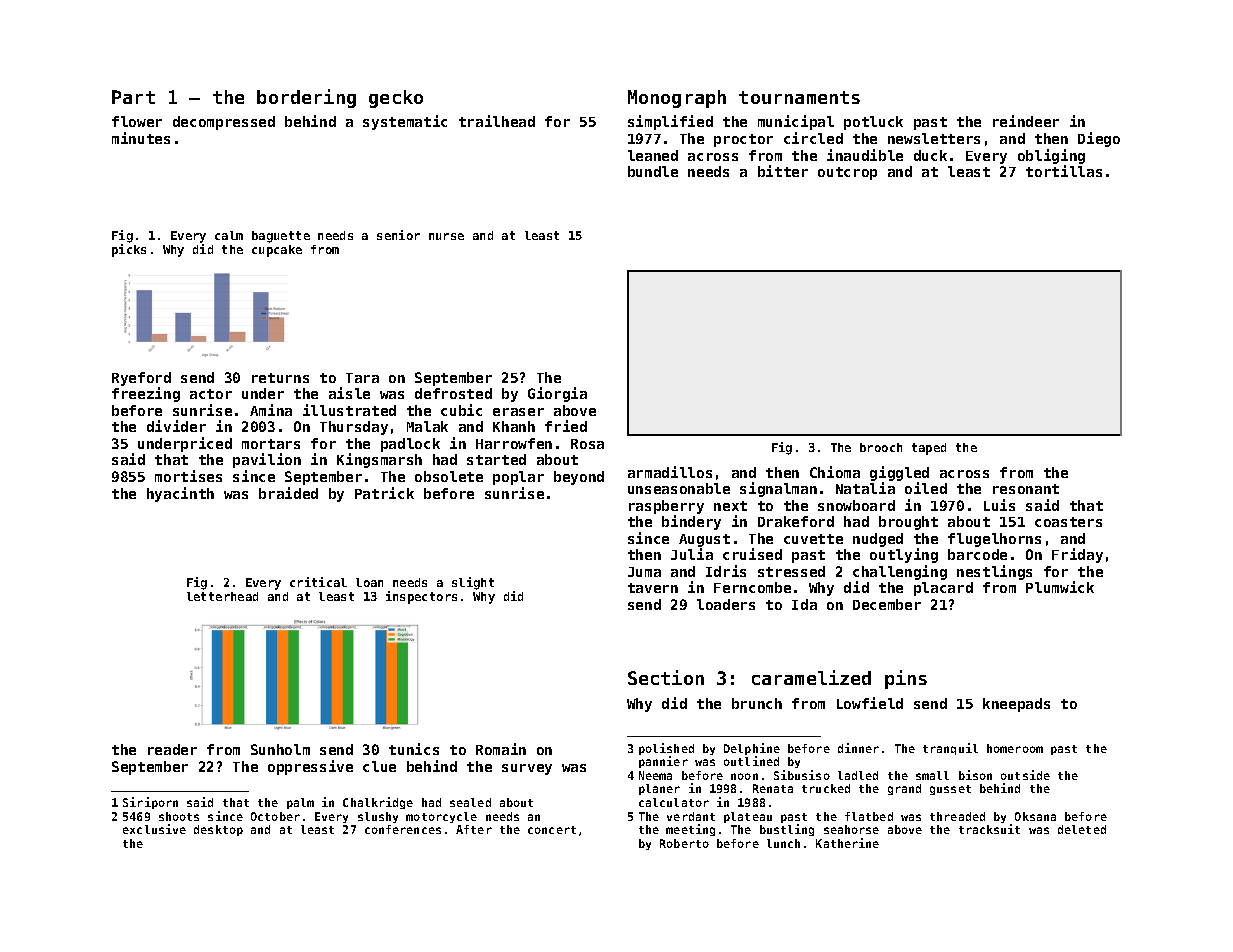 This page has width=1233, height=952. Describe the element at coordinates (579, 478) in the page. I see `beyond` at that location.
